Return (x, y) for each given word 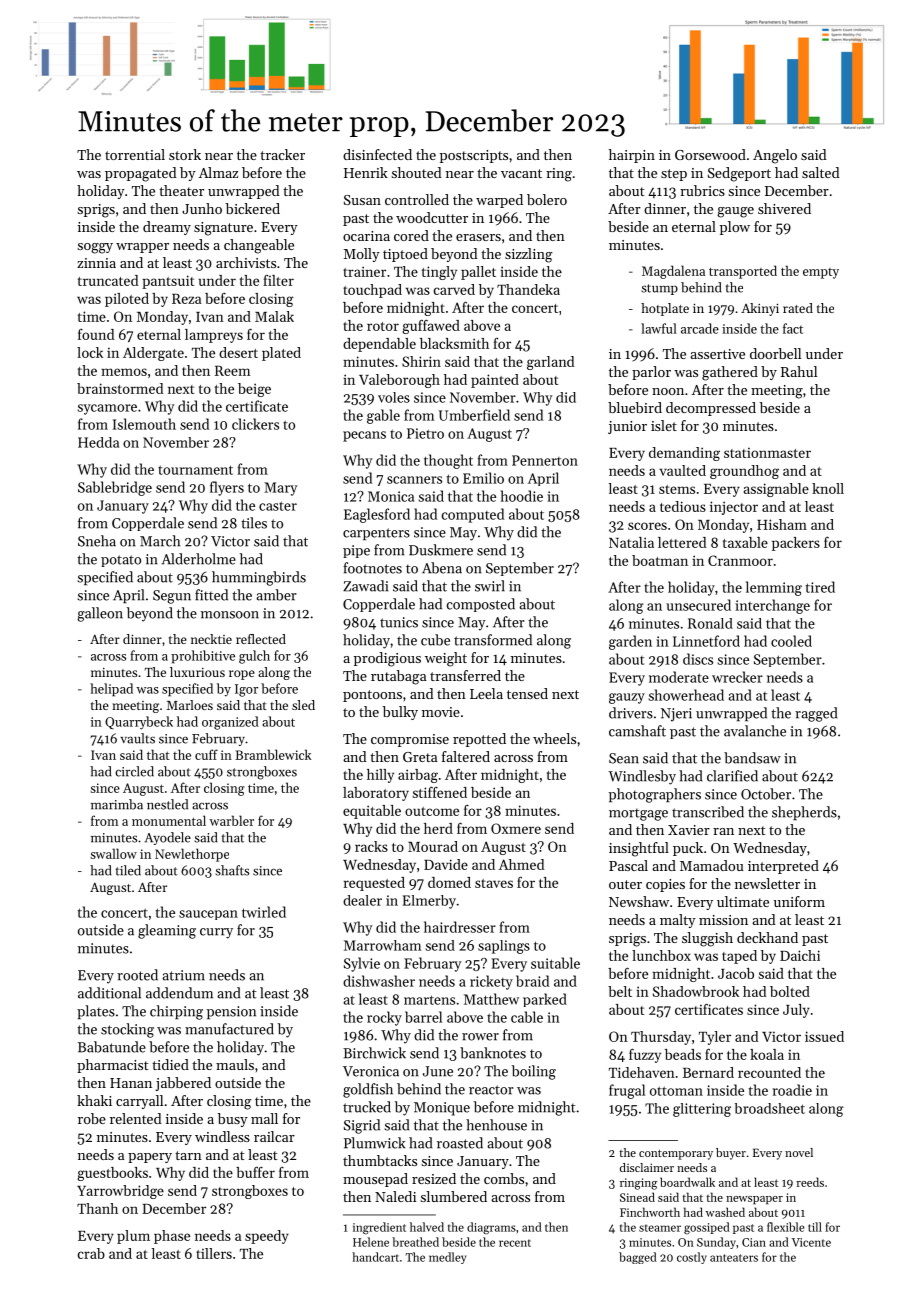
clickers (255, 424)
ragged (816, 714)
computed (473, 515)
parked (545, 1000)
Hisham (782, 524)
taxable (745, 542)
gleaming (167, 931)
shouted (417, 172)
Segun (172, 597)
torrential (135, 154)
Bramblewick (273, 754)
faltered (466, 756)
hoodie (522, 496)
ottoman (676, 1091)
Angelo (775, 156)
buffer (255, 1172)
